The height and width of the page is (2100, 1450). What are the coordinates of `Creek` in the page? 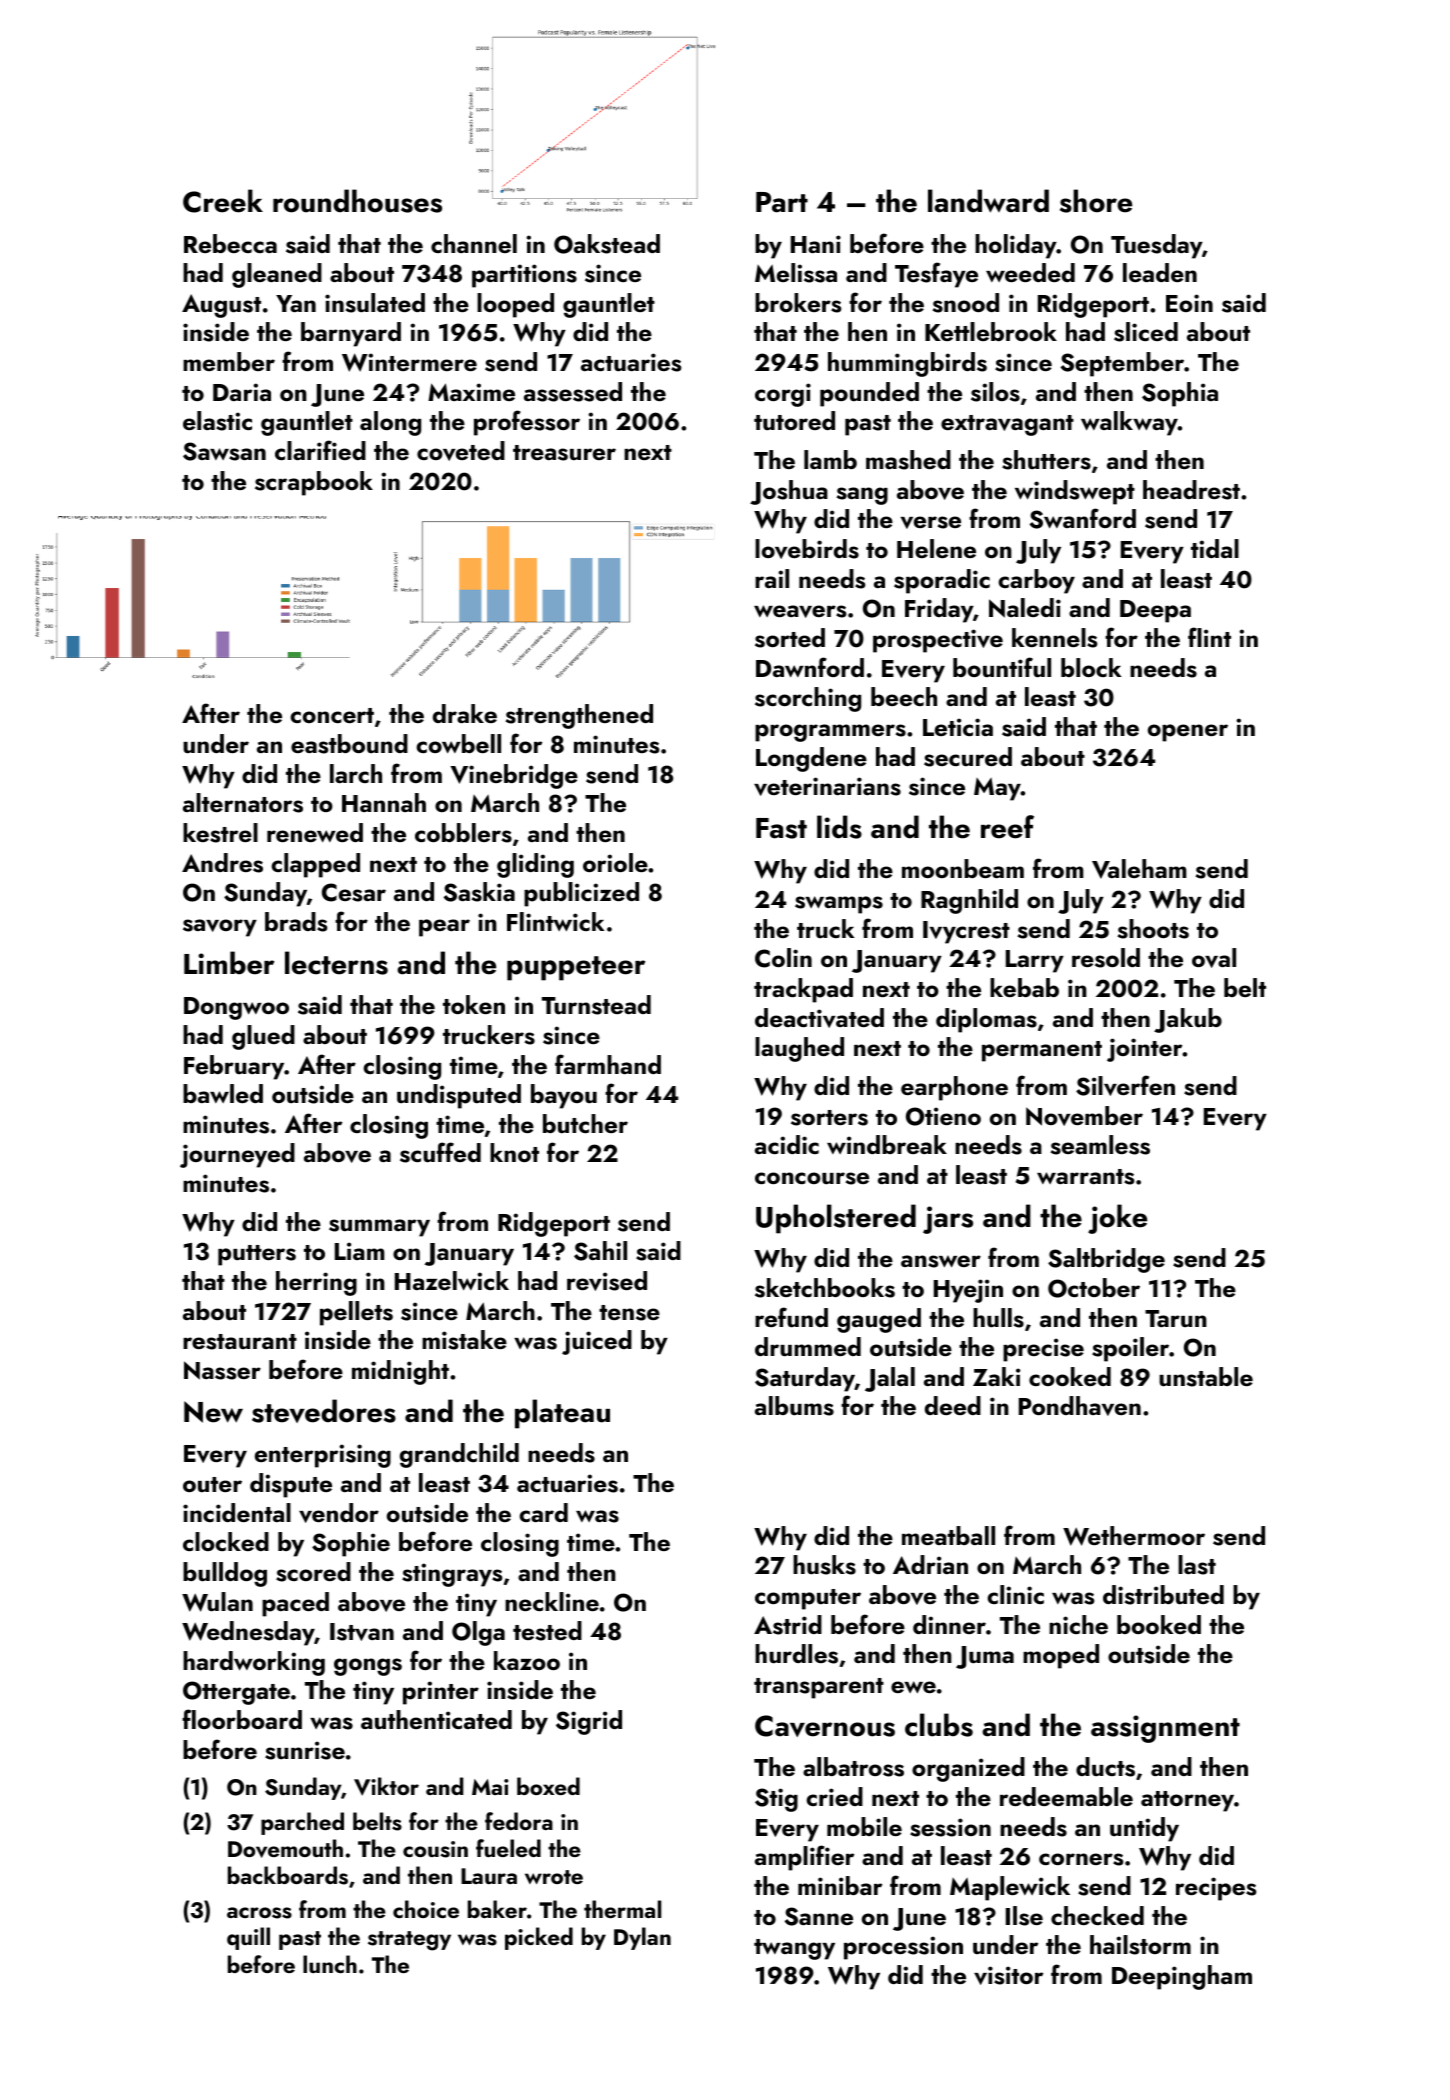 It's located at (223, 201).
